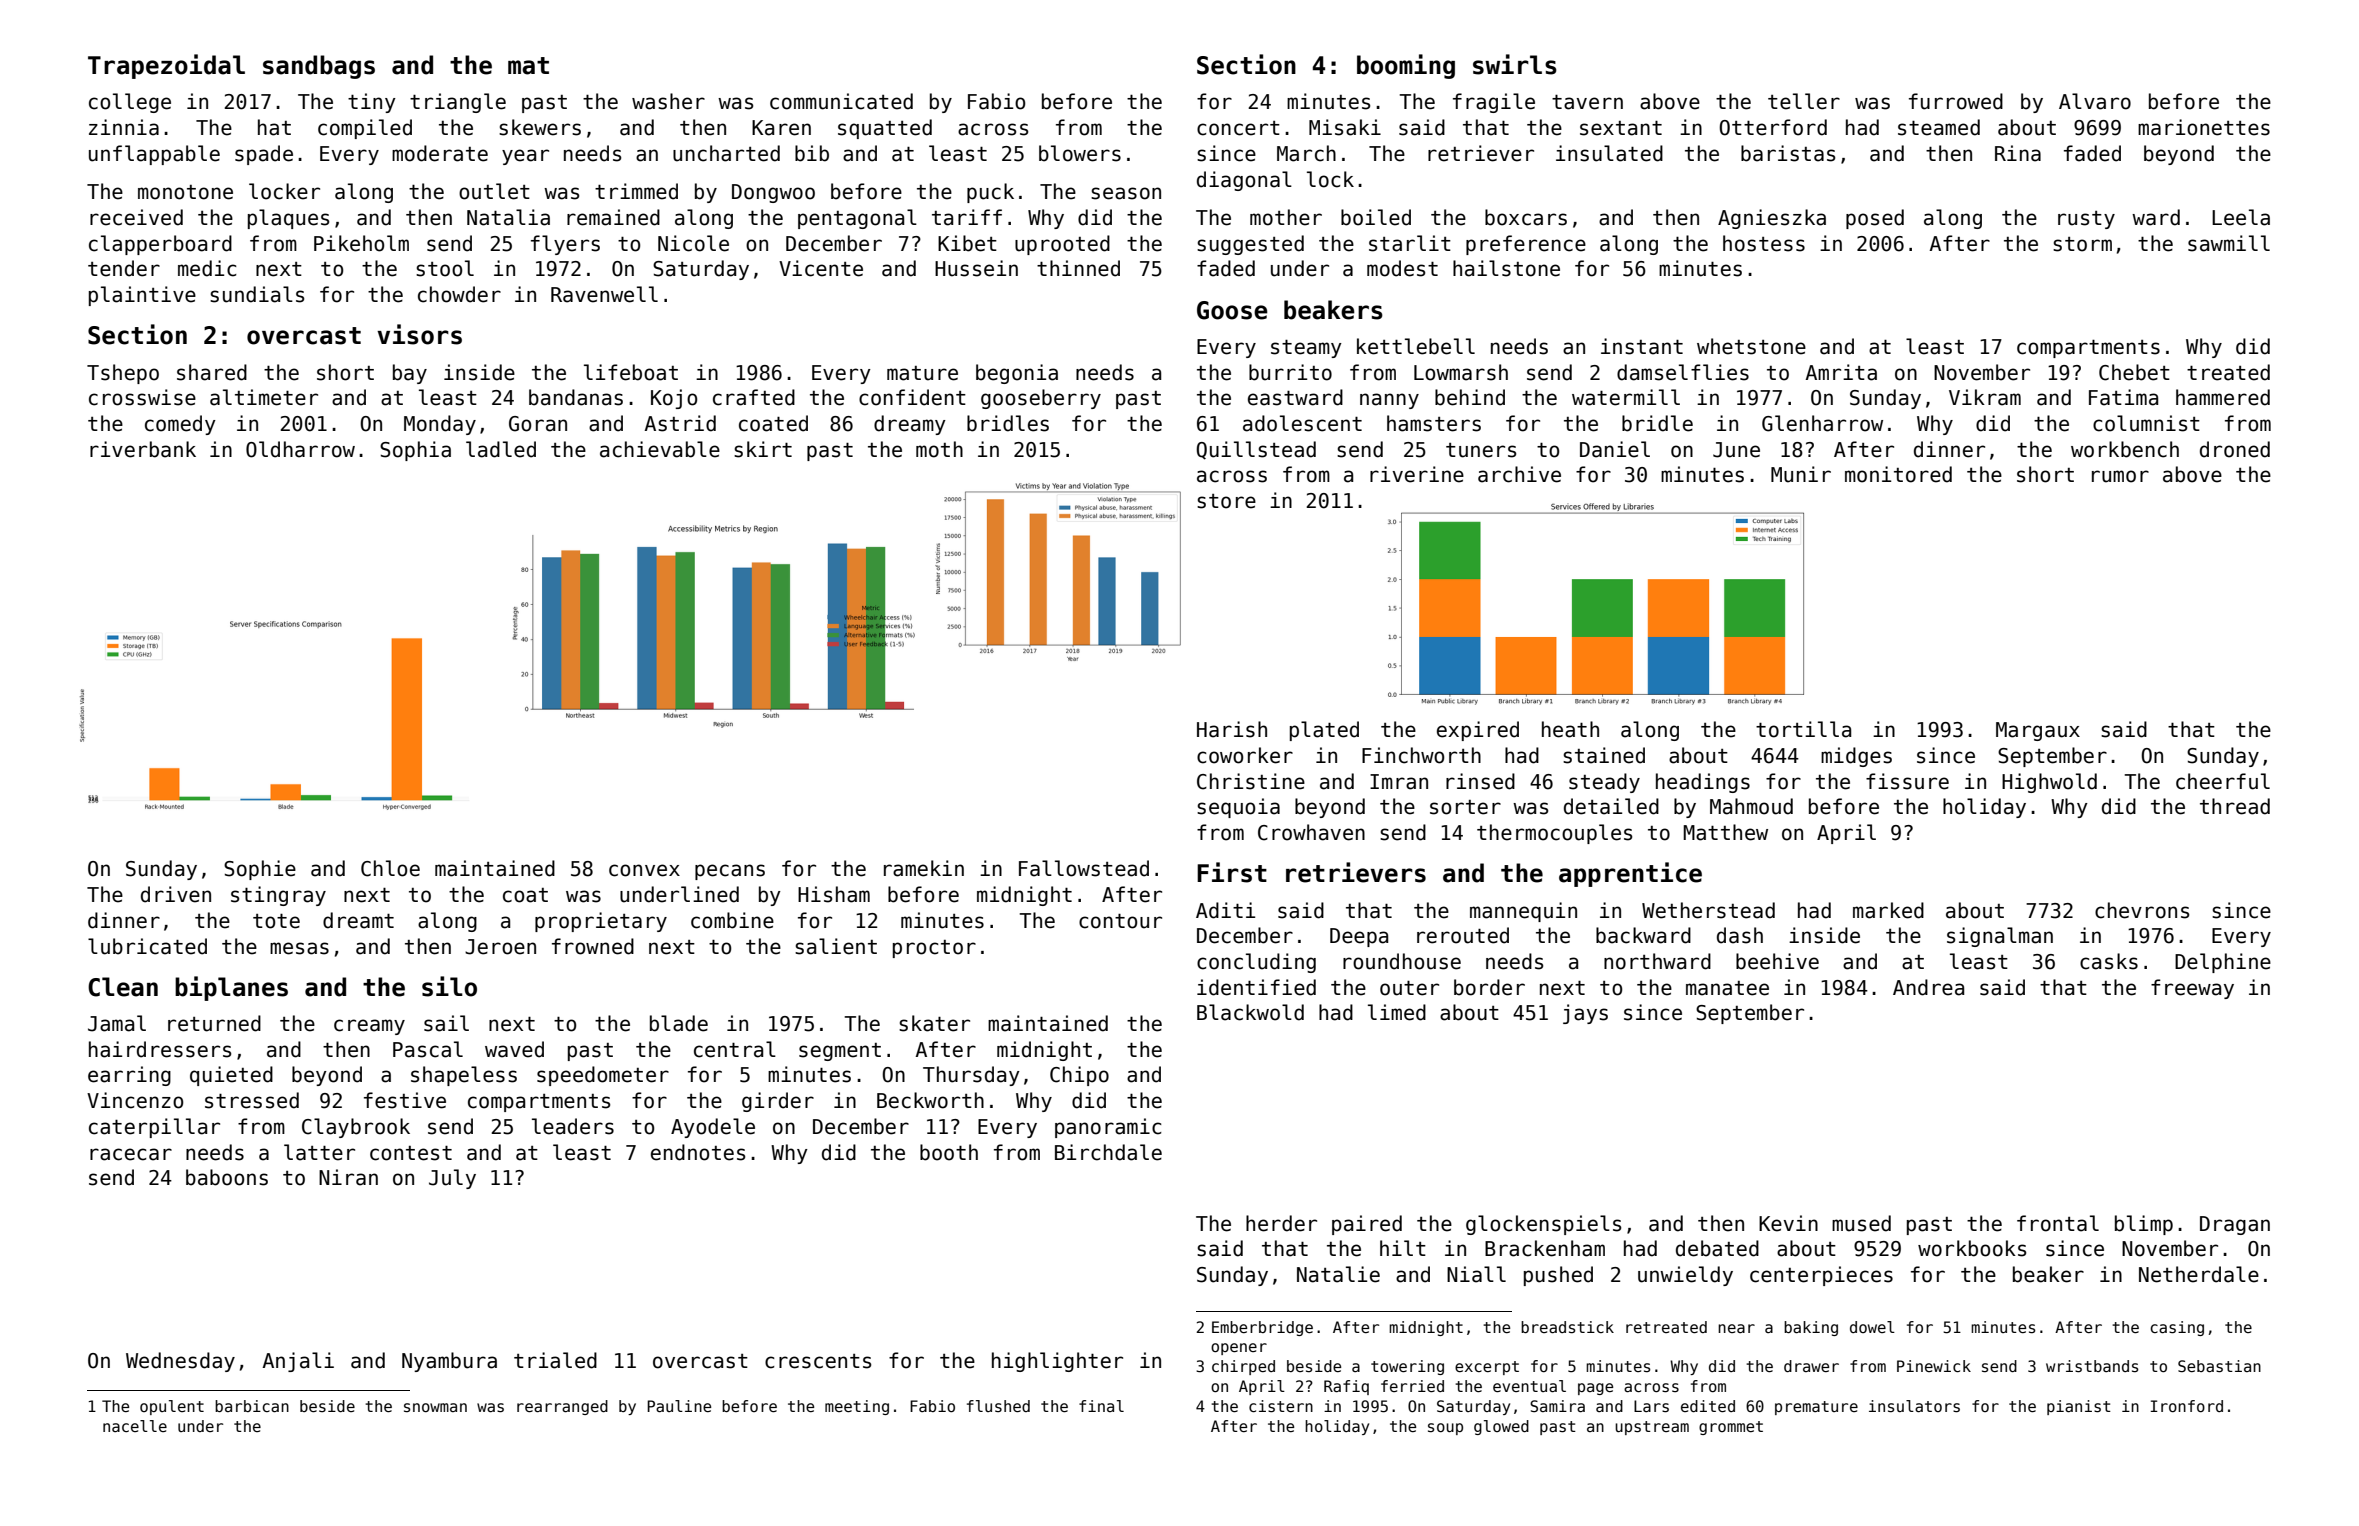  I want to click on Quillstead, so click(1256, 450).
